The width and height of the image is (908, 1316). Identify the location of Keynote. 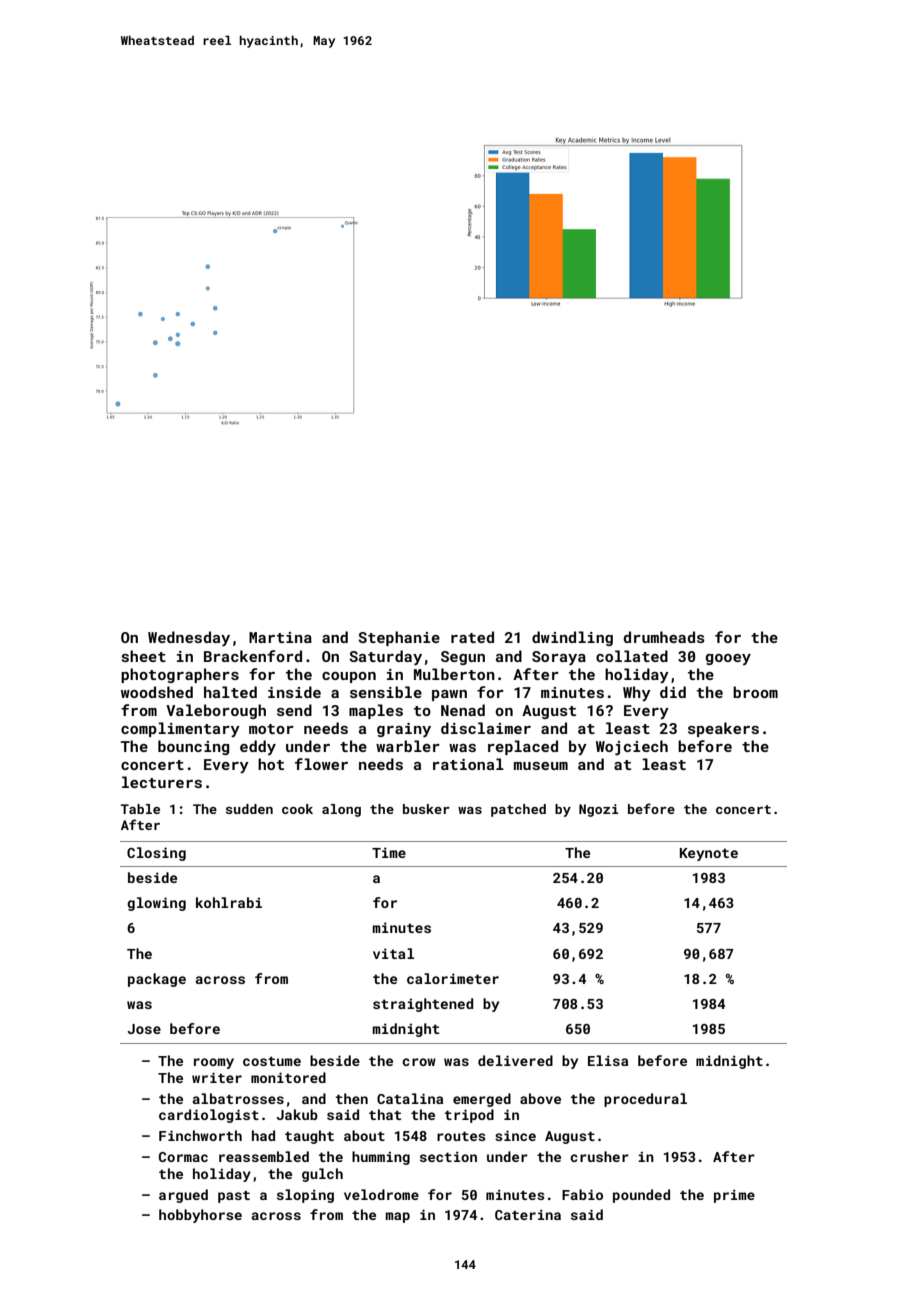
(709, 854).
